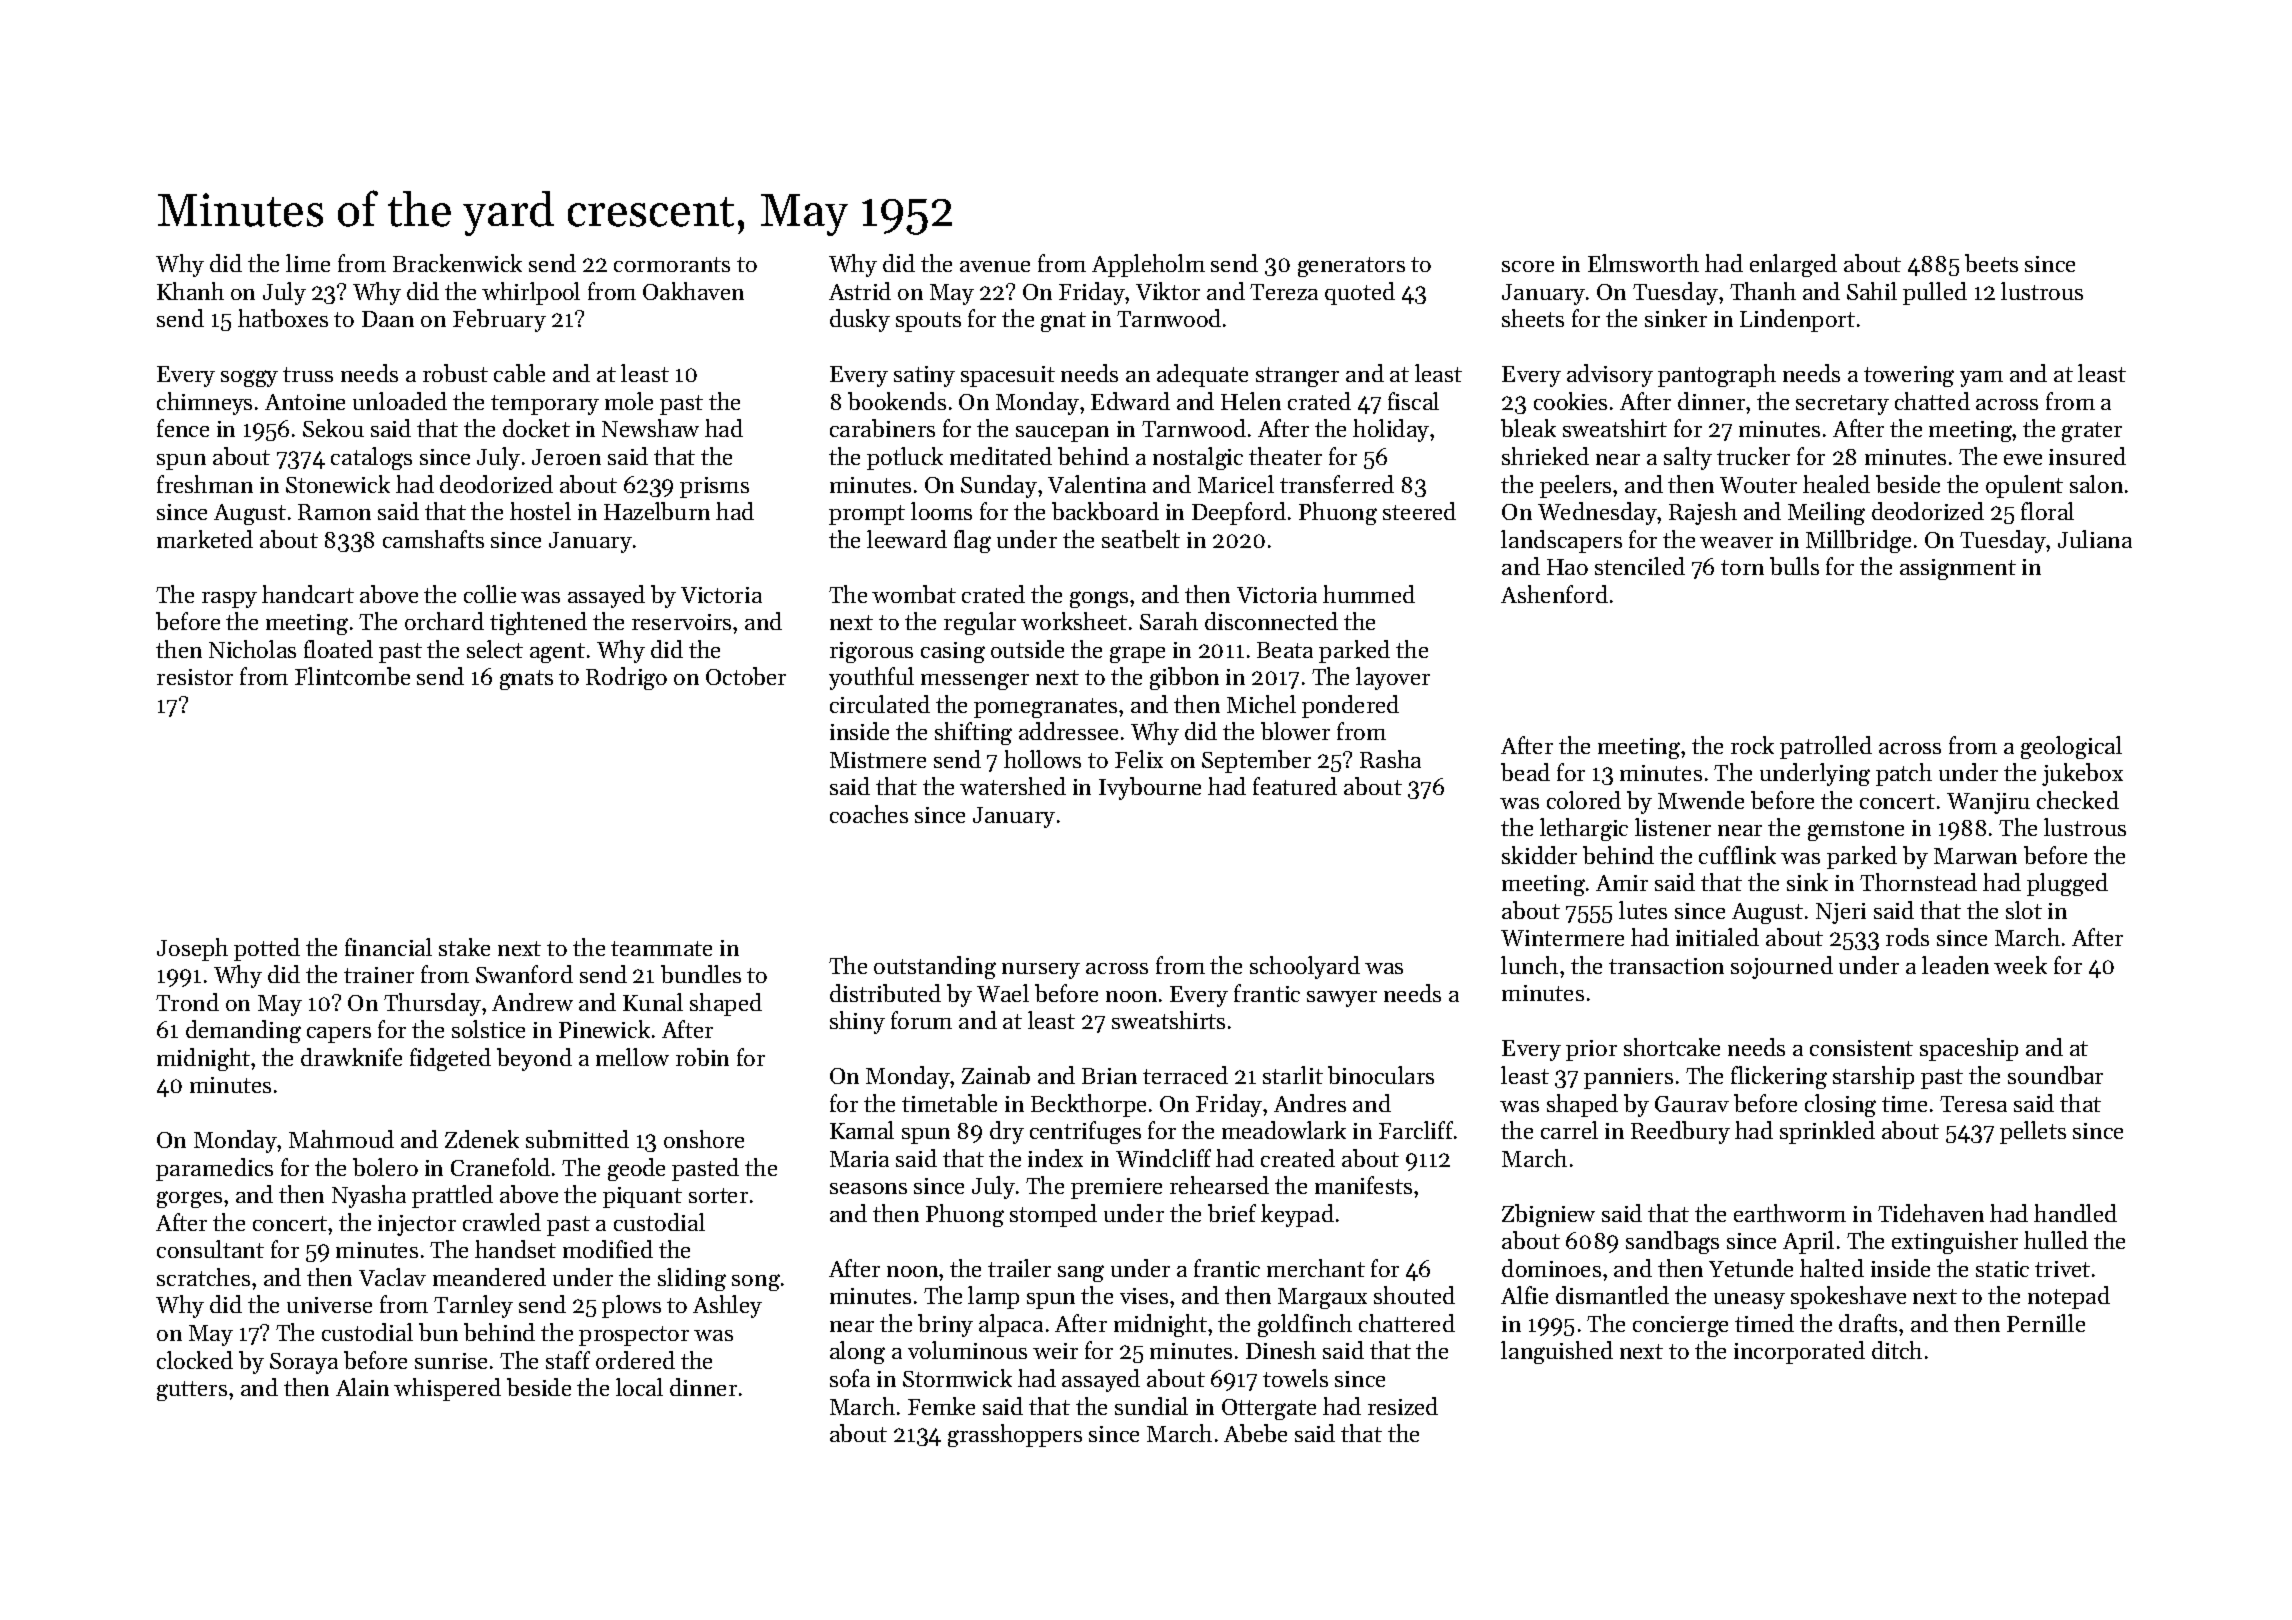  I want to click on sawyer, so click(1342, 999).
